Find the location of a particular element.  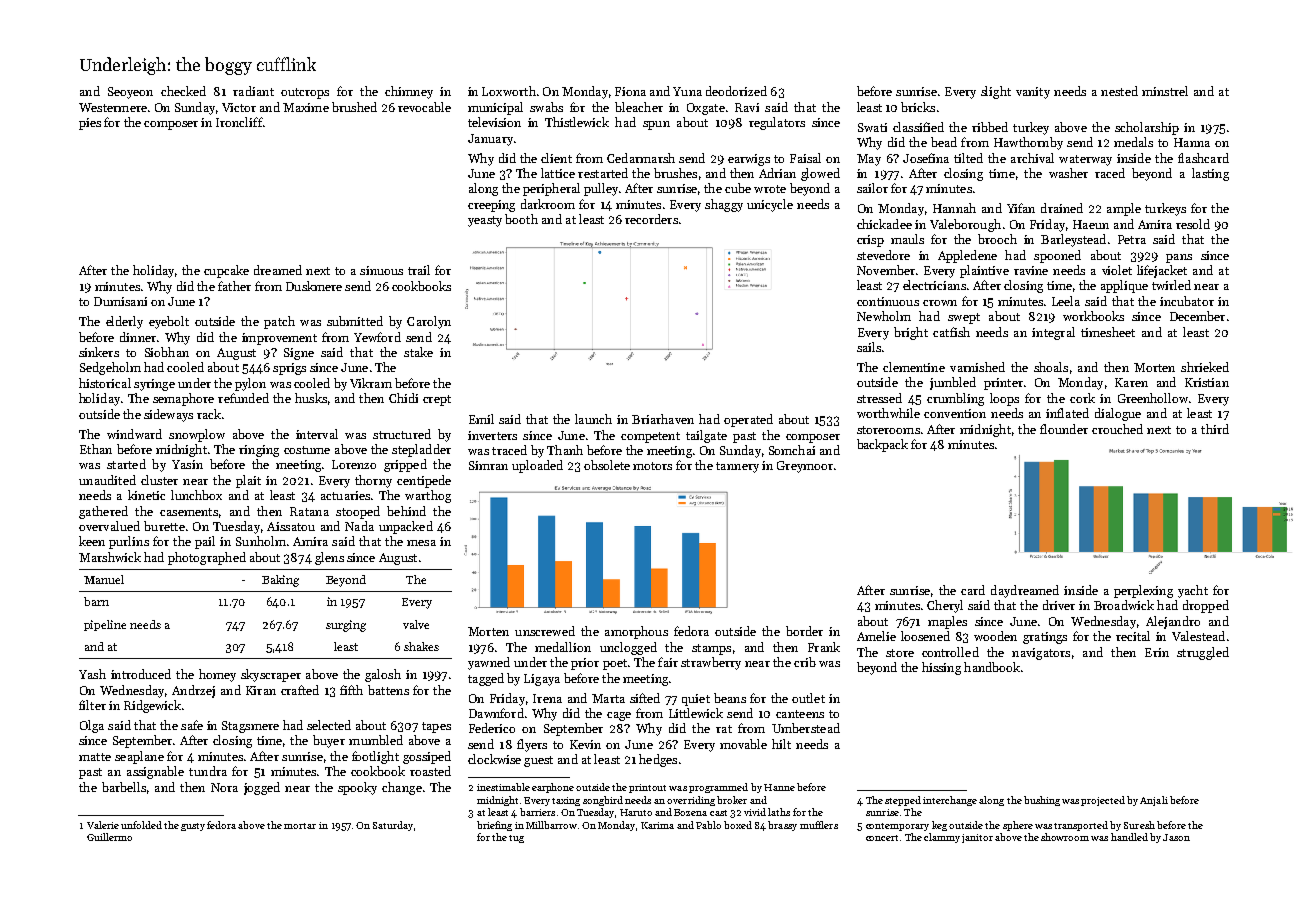

yacht is located at coordinates (1193, 591).
